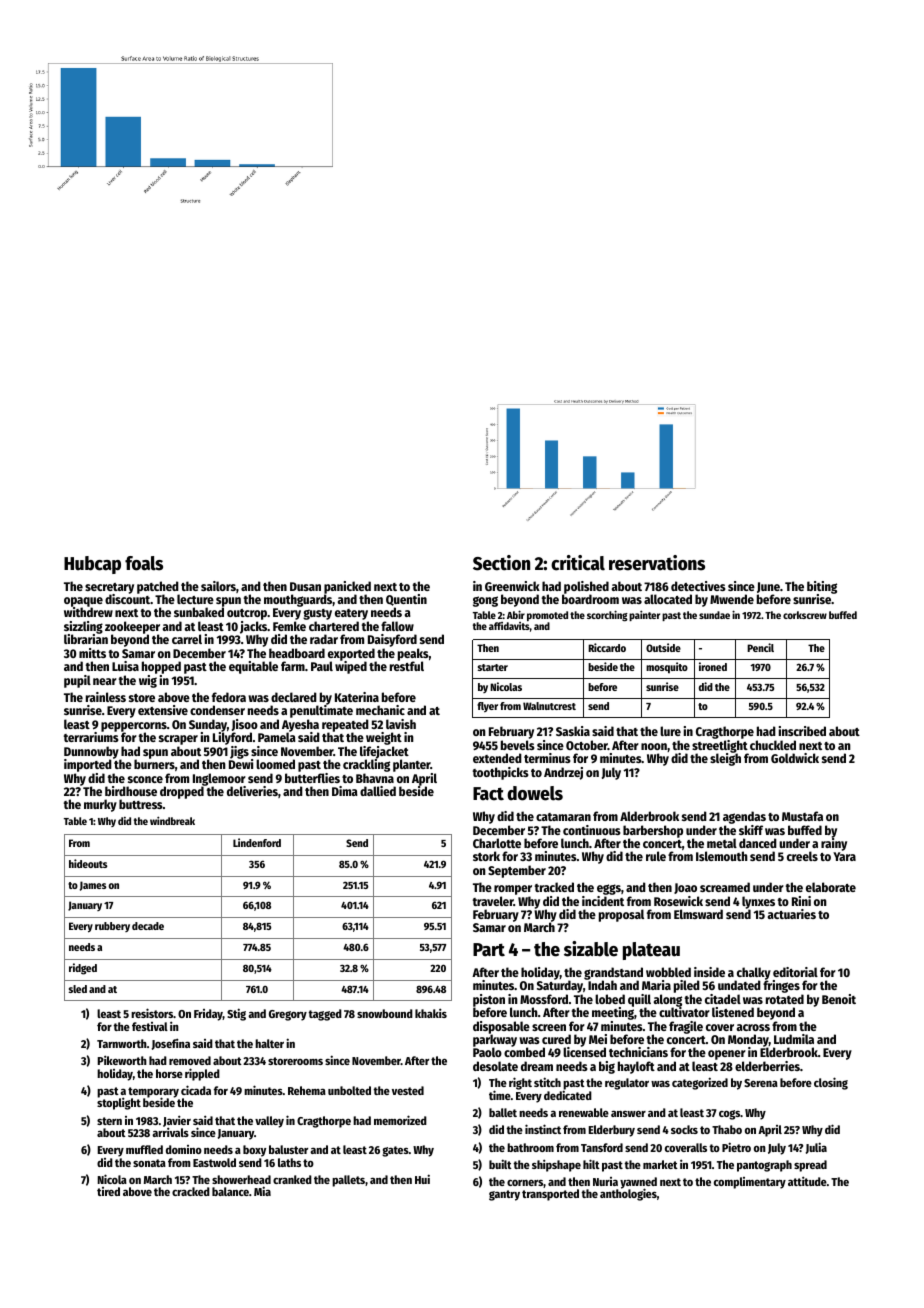 Image resolution: width=924 pixels, height=1308 pixels. Describe the element at coordinates (732, 599) in the screenshot. I see `Mwende` at that location.
